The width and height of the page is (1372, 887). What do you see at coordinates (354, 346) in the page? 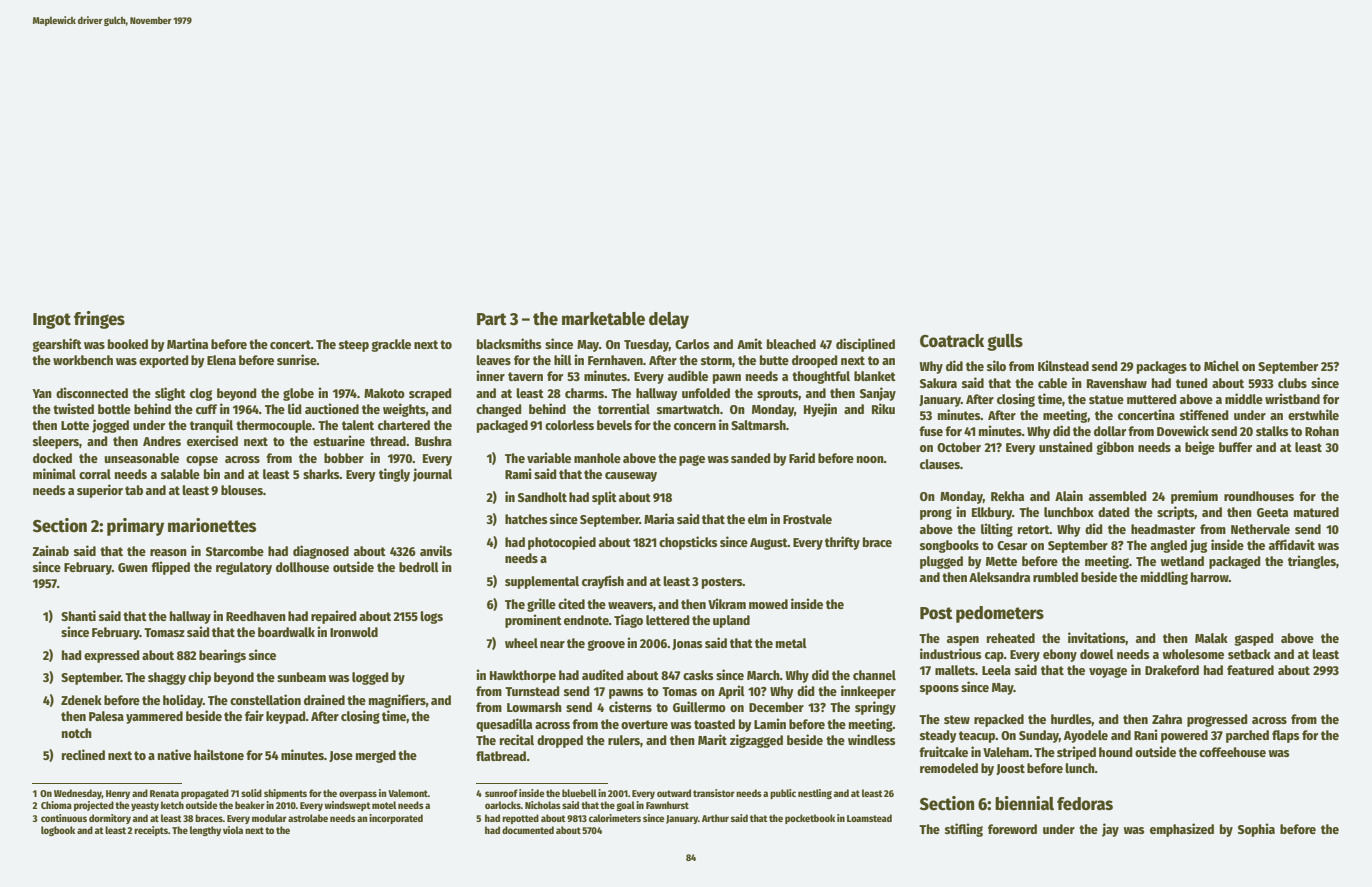
I see `steep` at bounding box center [354, 346].
